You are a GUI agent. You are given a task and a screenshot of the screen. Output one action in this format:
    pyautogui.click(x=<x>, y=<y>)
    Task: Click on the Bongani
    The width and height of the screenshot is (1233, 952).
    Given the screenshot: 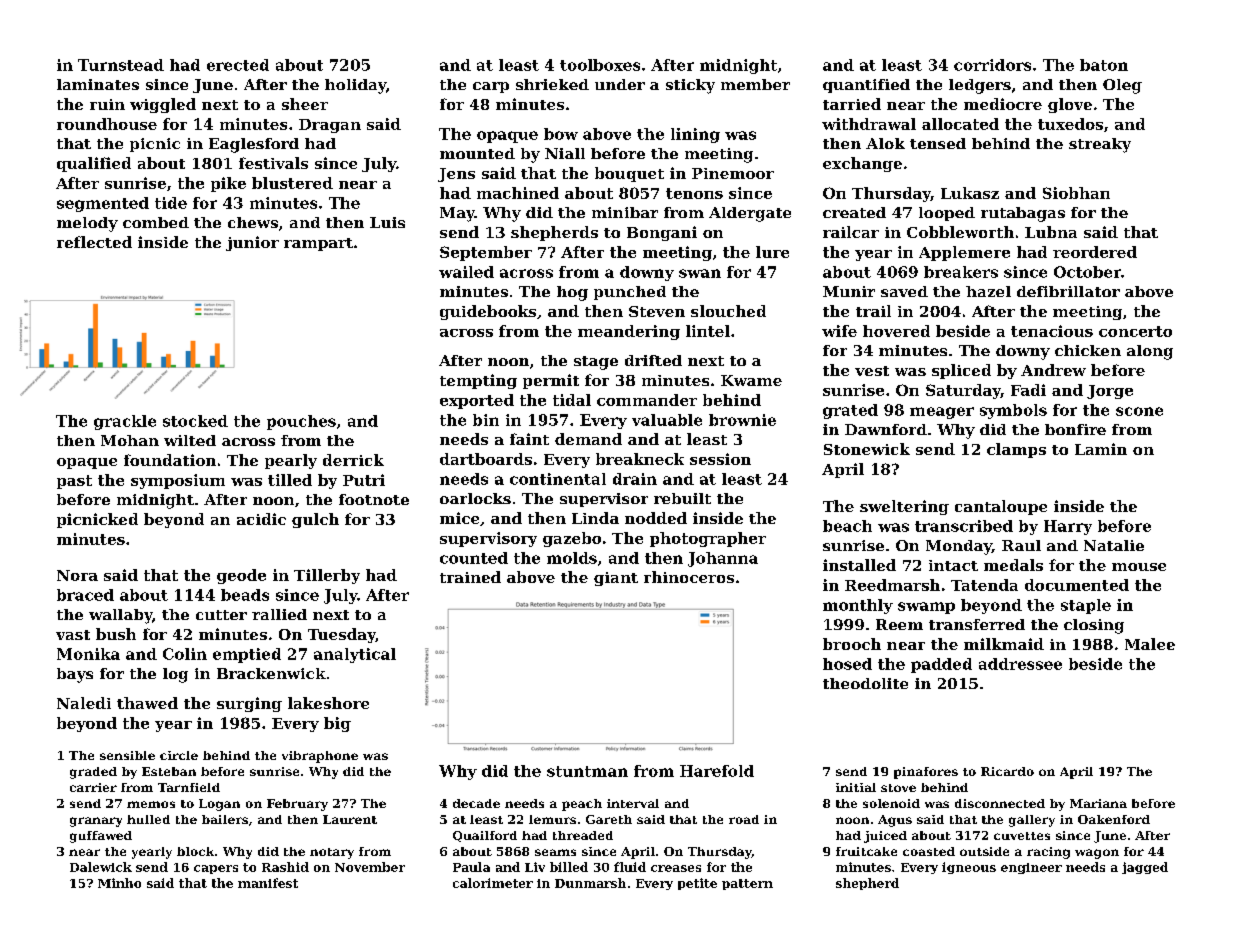 What is the action you would take?
    pyautogui.click(x=662, y=233)
